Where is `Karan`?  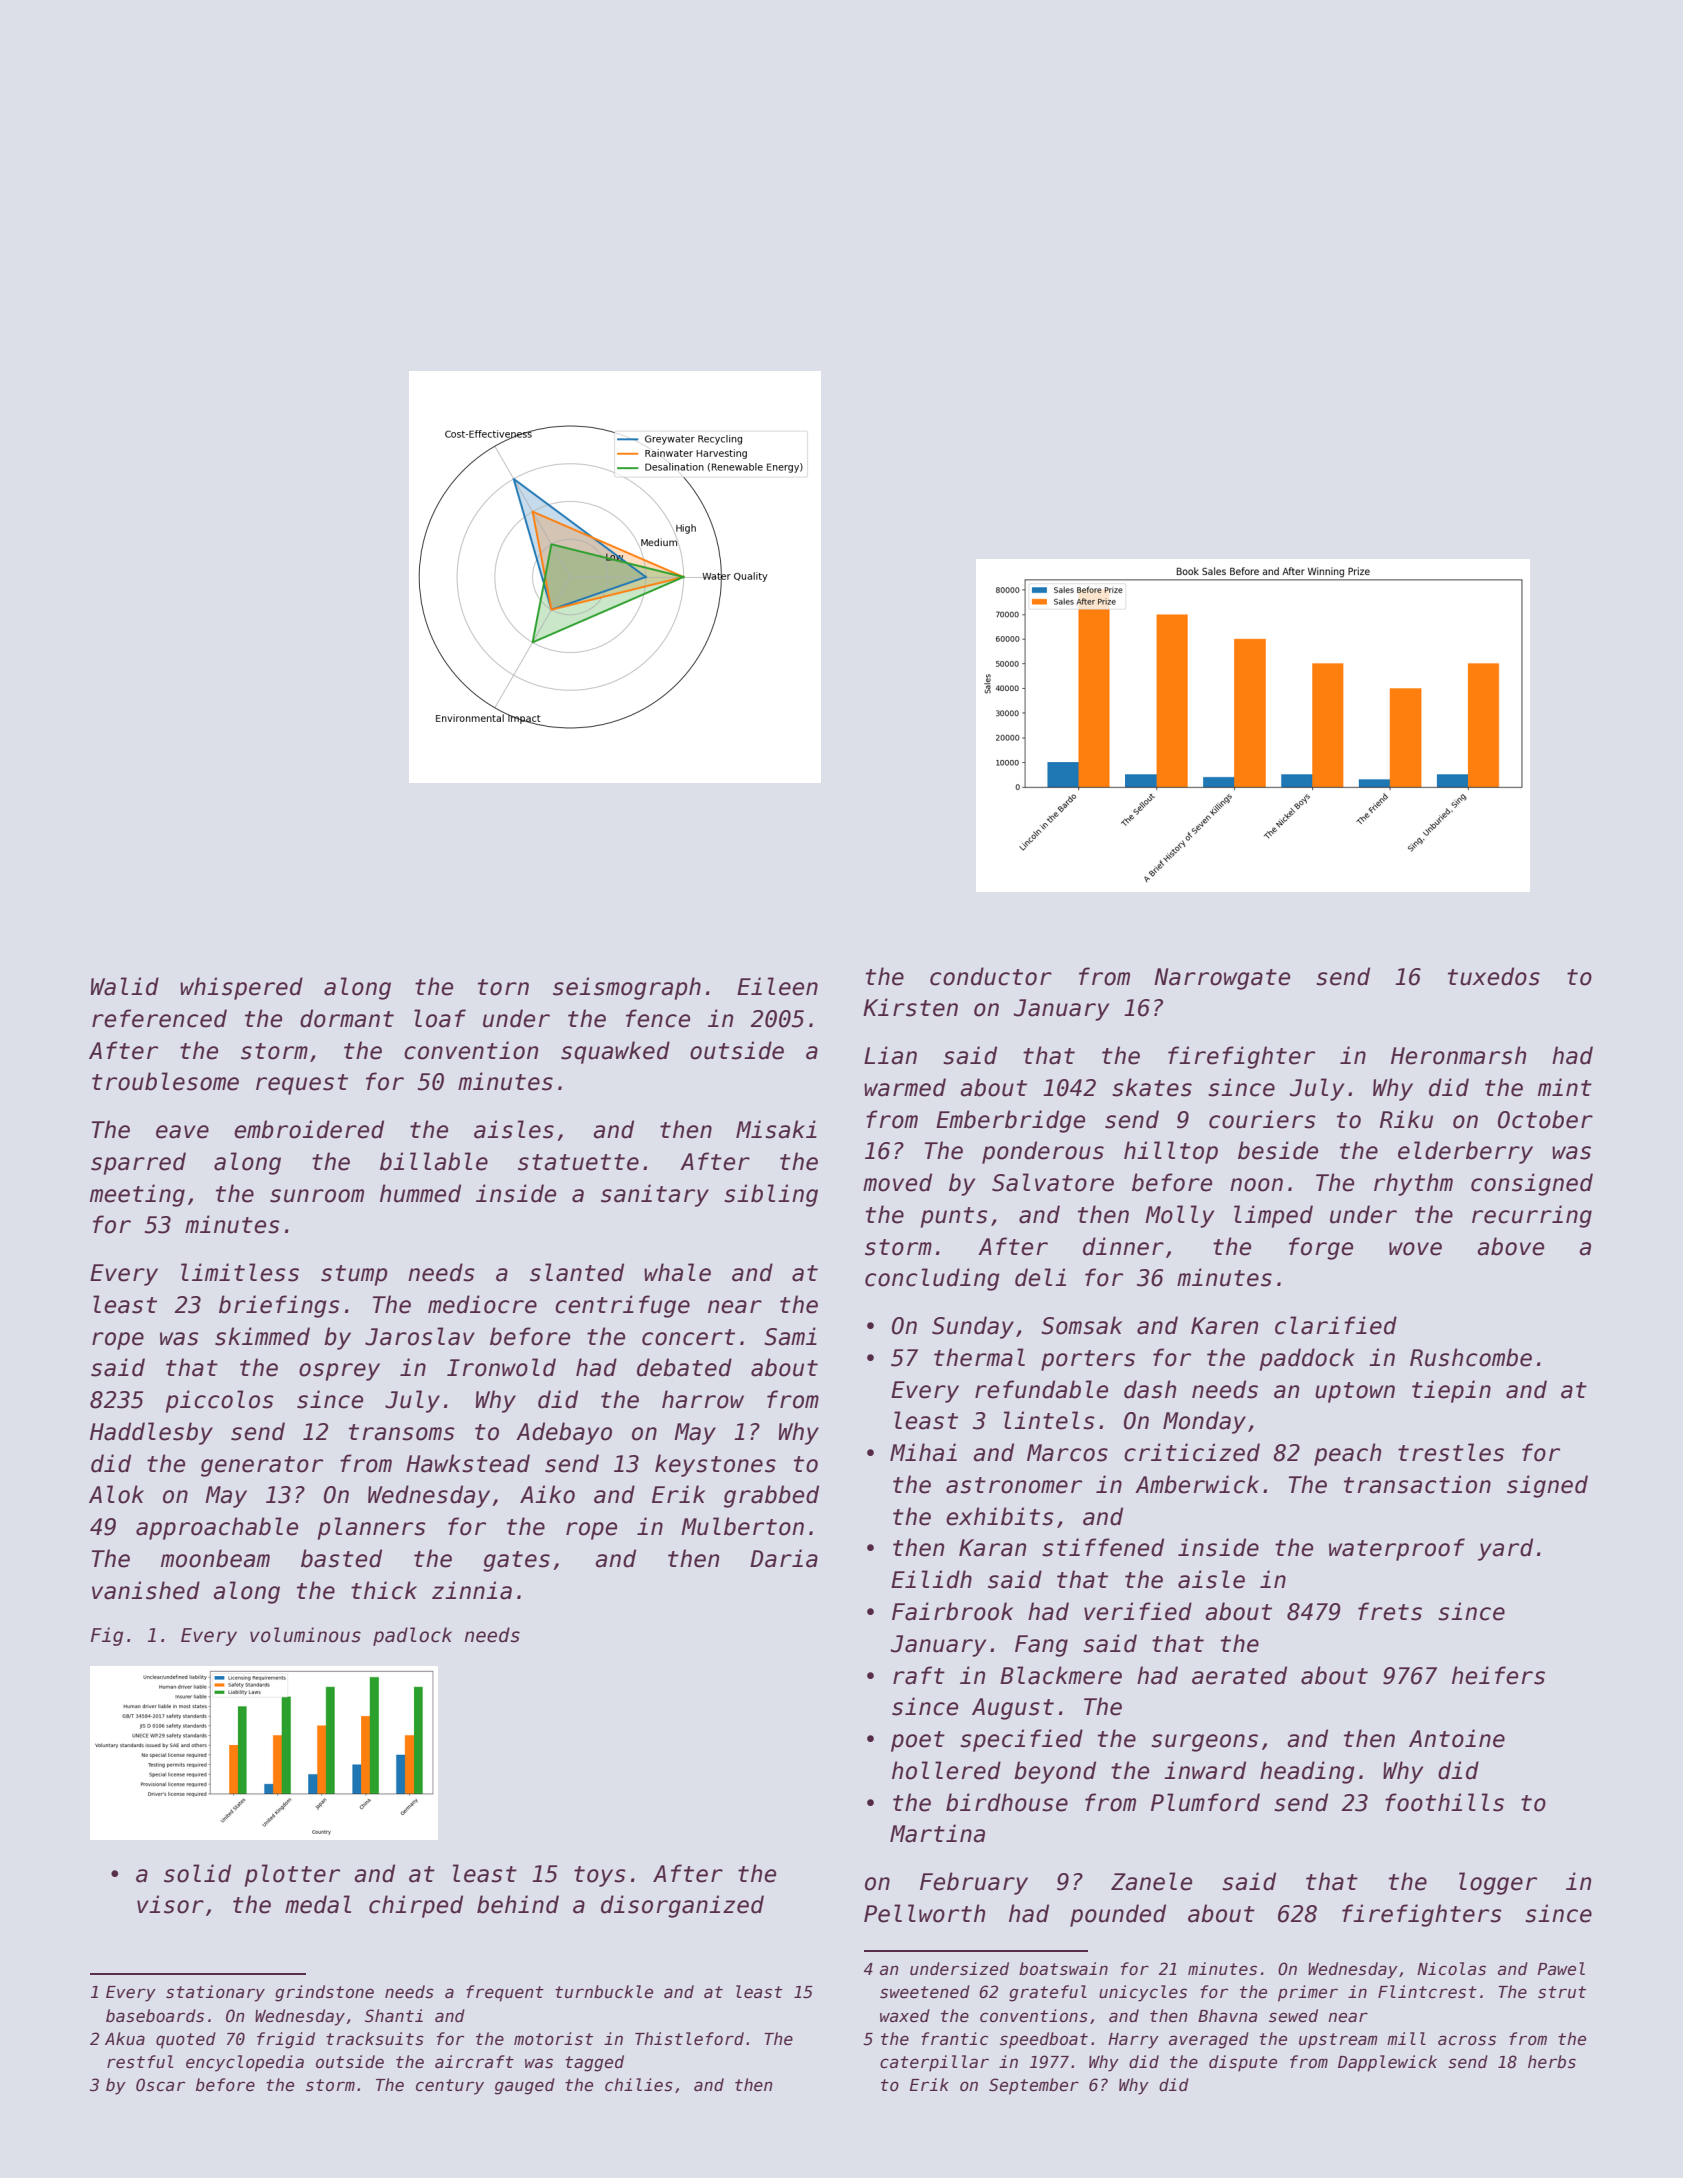
Karan is located at coordinates (992, 1548).
